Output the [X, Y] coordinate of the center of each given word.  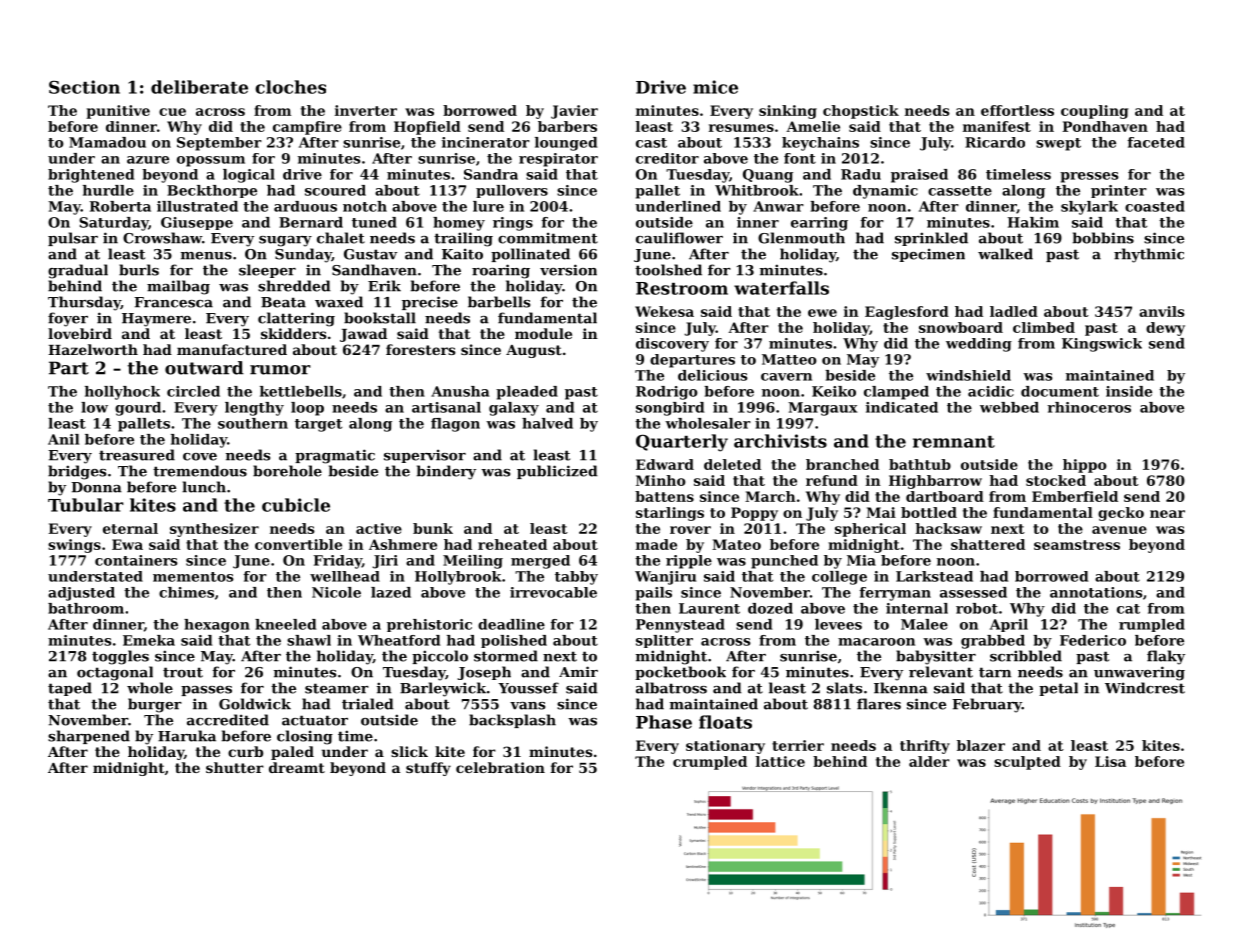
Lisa [1110, 761]
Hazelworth [93, 349]
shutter [235, 767]
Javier [574, 112]
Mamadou [107, 142]
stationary [725, 747]
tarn [995, 672]
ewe [822, 313]
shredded [294, 286]
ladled [1014, 311]
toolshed [668, 270]
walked [1005, 254]
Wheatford [399, 640]
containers [136, 560]
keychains [820, 144]
